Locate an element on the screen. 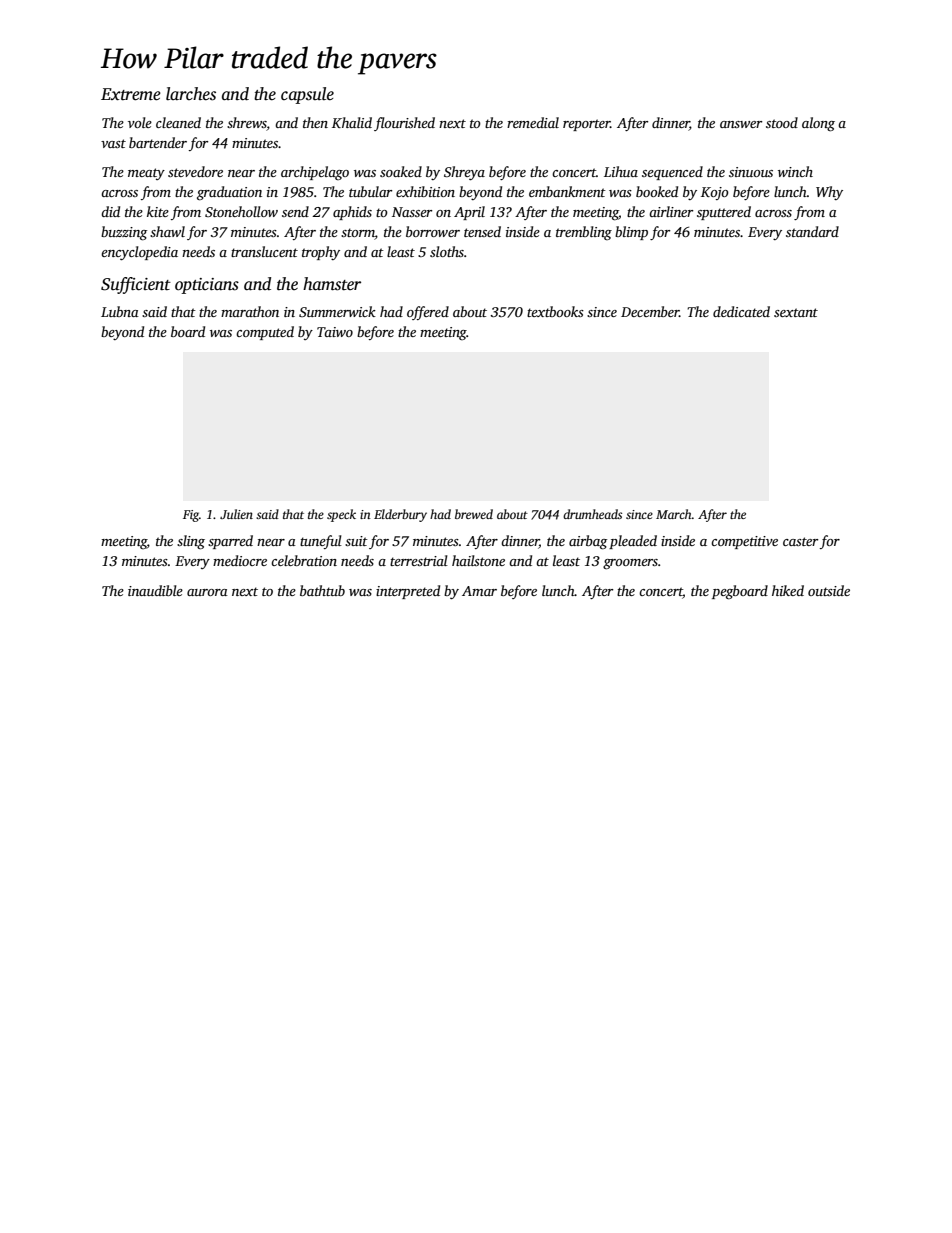 The height and width of the screenshot is (1233, 952). aurora is located at coordinates (207, 592).
